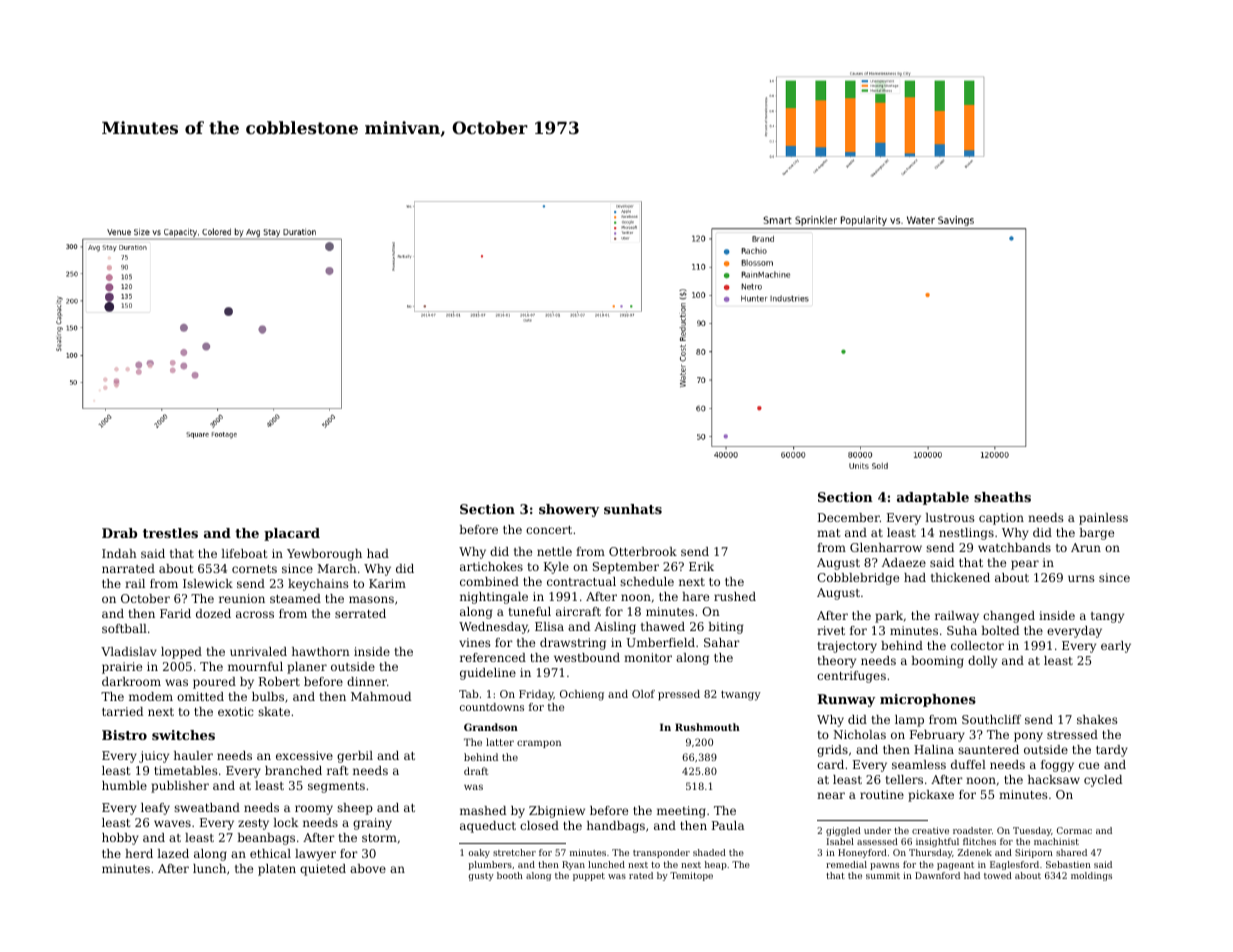  What do you see at coordinates (930, 830) in the page?
I see `creative` at bounding box center [930, 830].
